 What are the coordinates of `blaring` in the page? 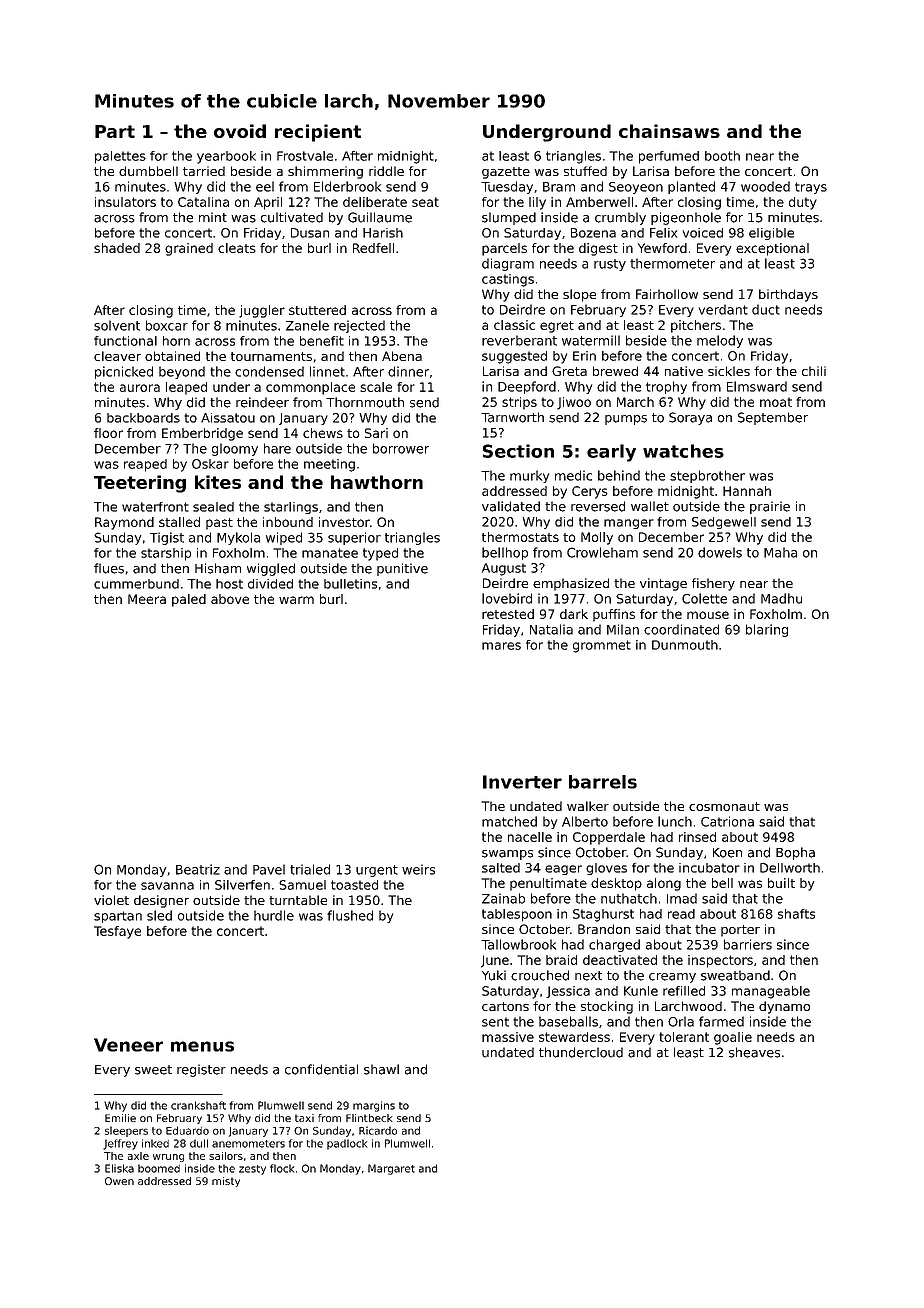 It's located at (767, 630).
